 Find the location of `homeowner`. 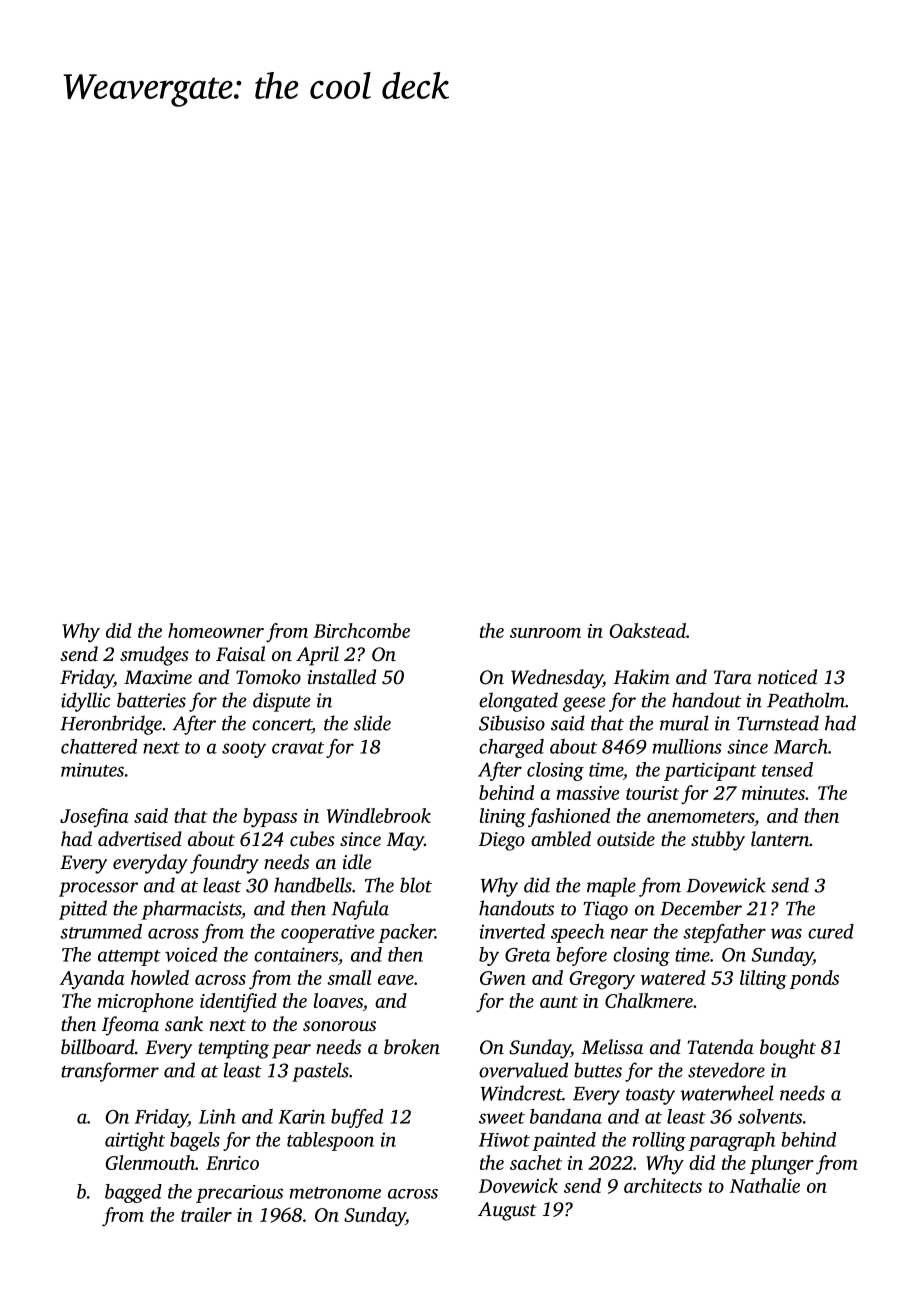

homeowner is located at coordinates (216, 630).
